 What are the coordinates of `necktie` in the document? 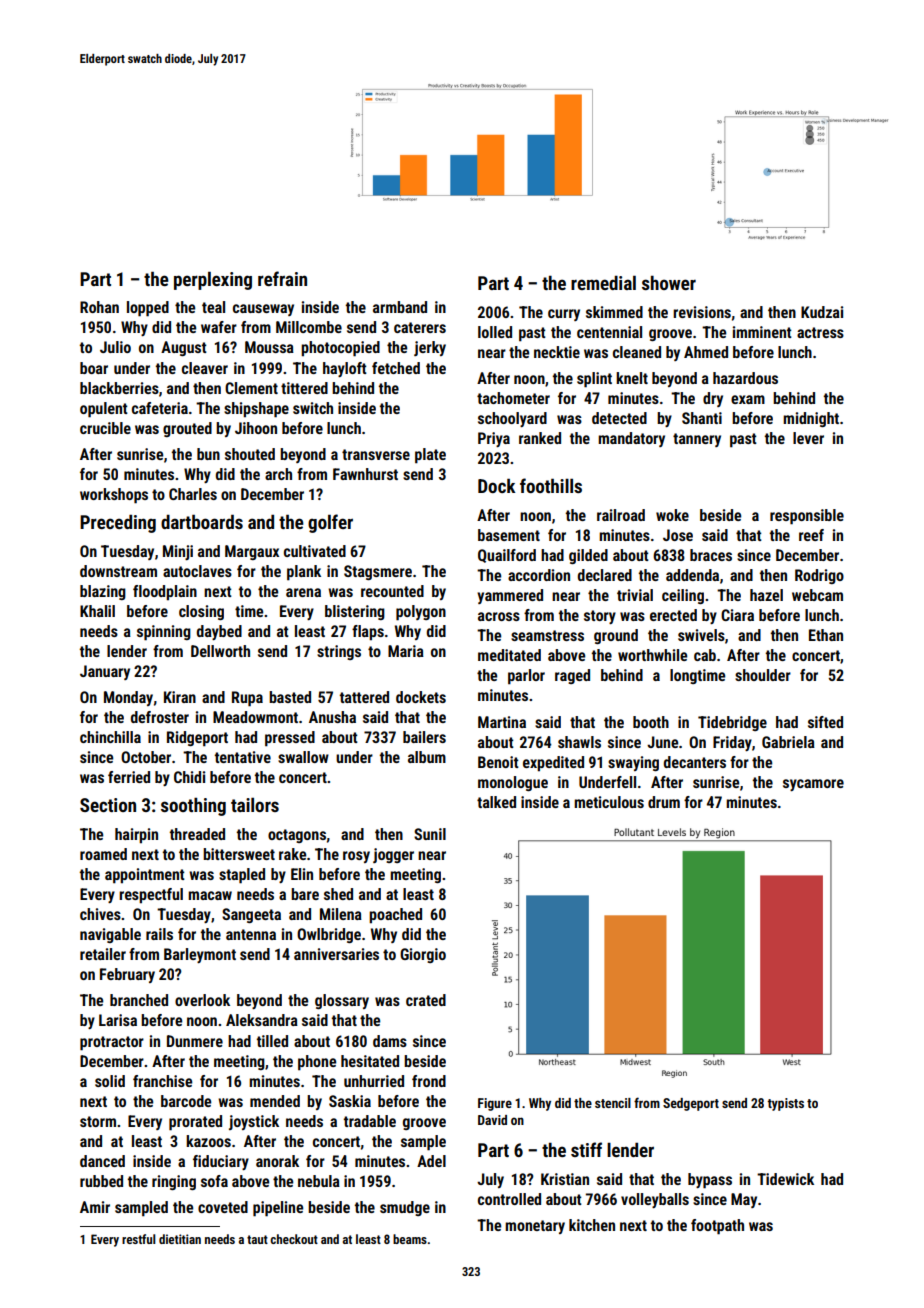 It's located at (557, 352).
